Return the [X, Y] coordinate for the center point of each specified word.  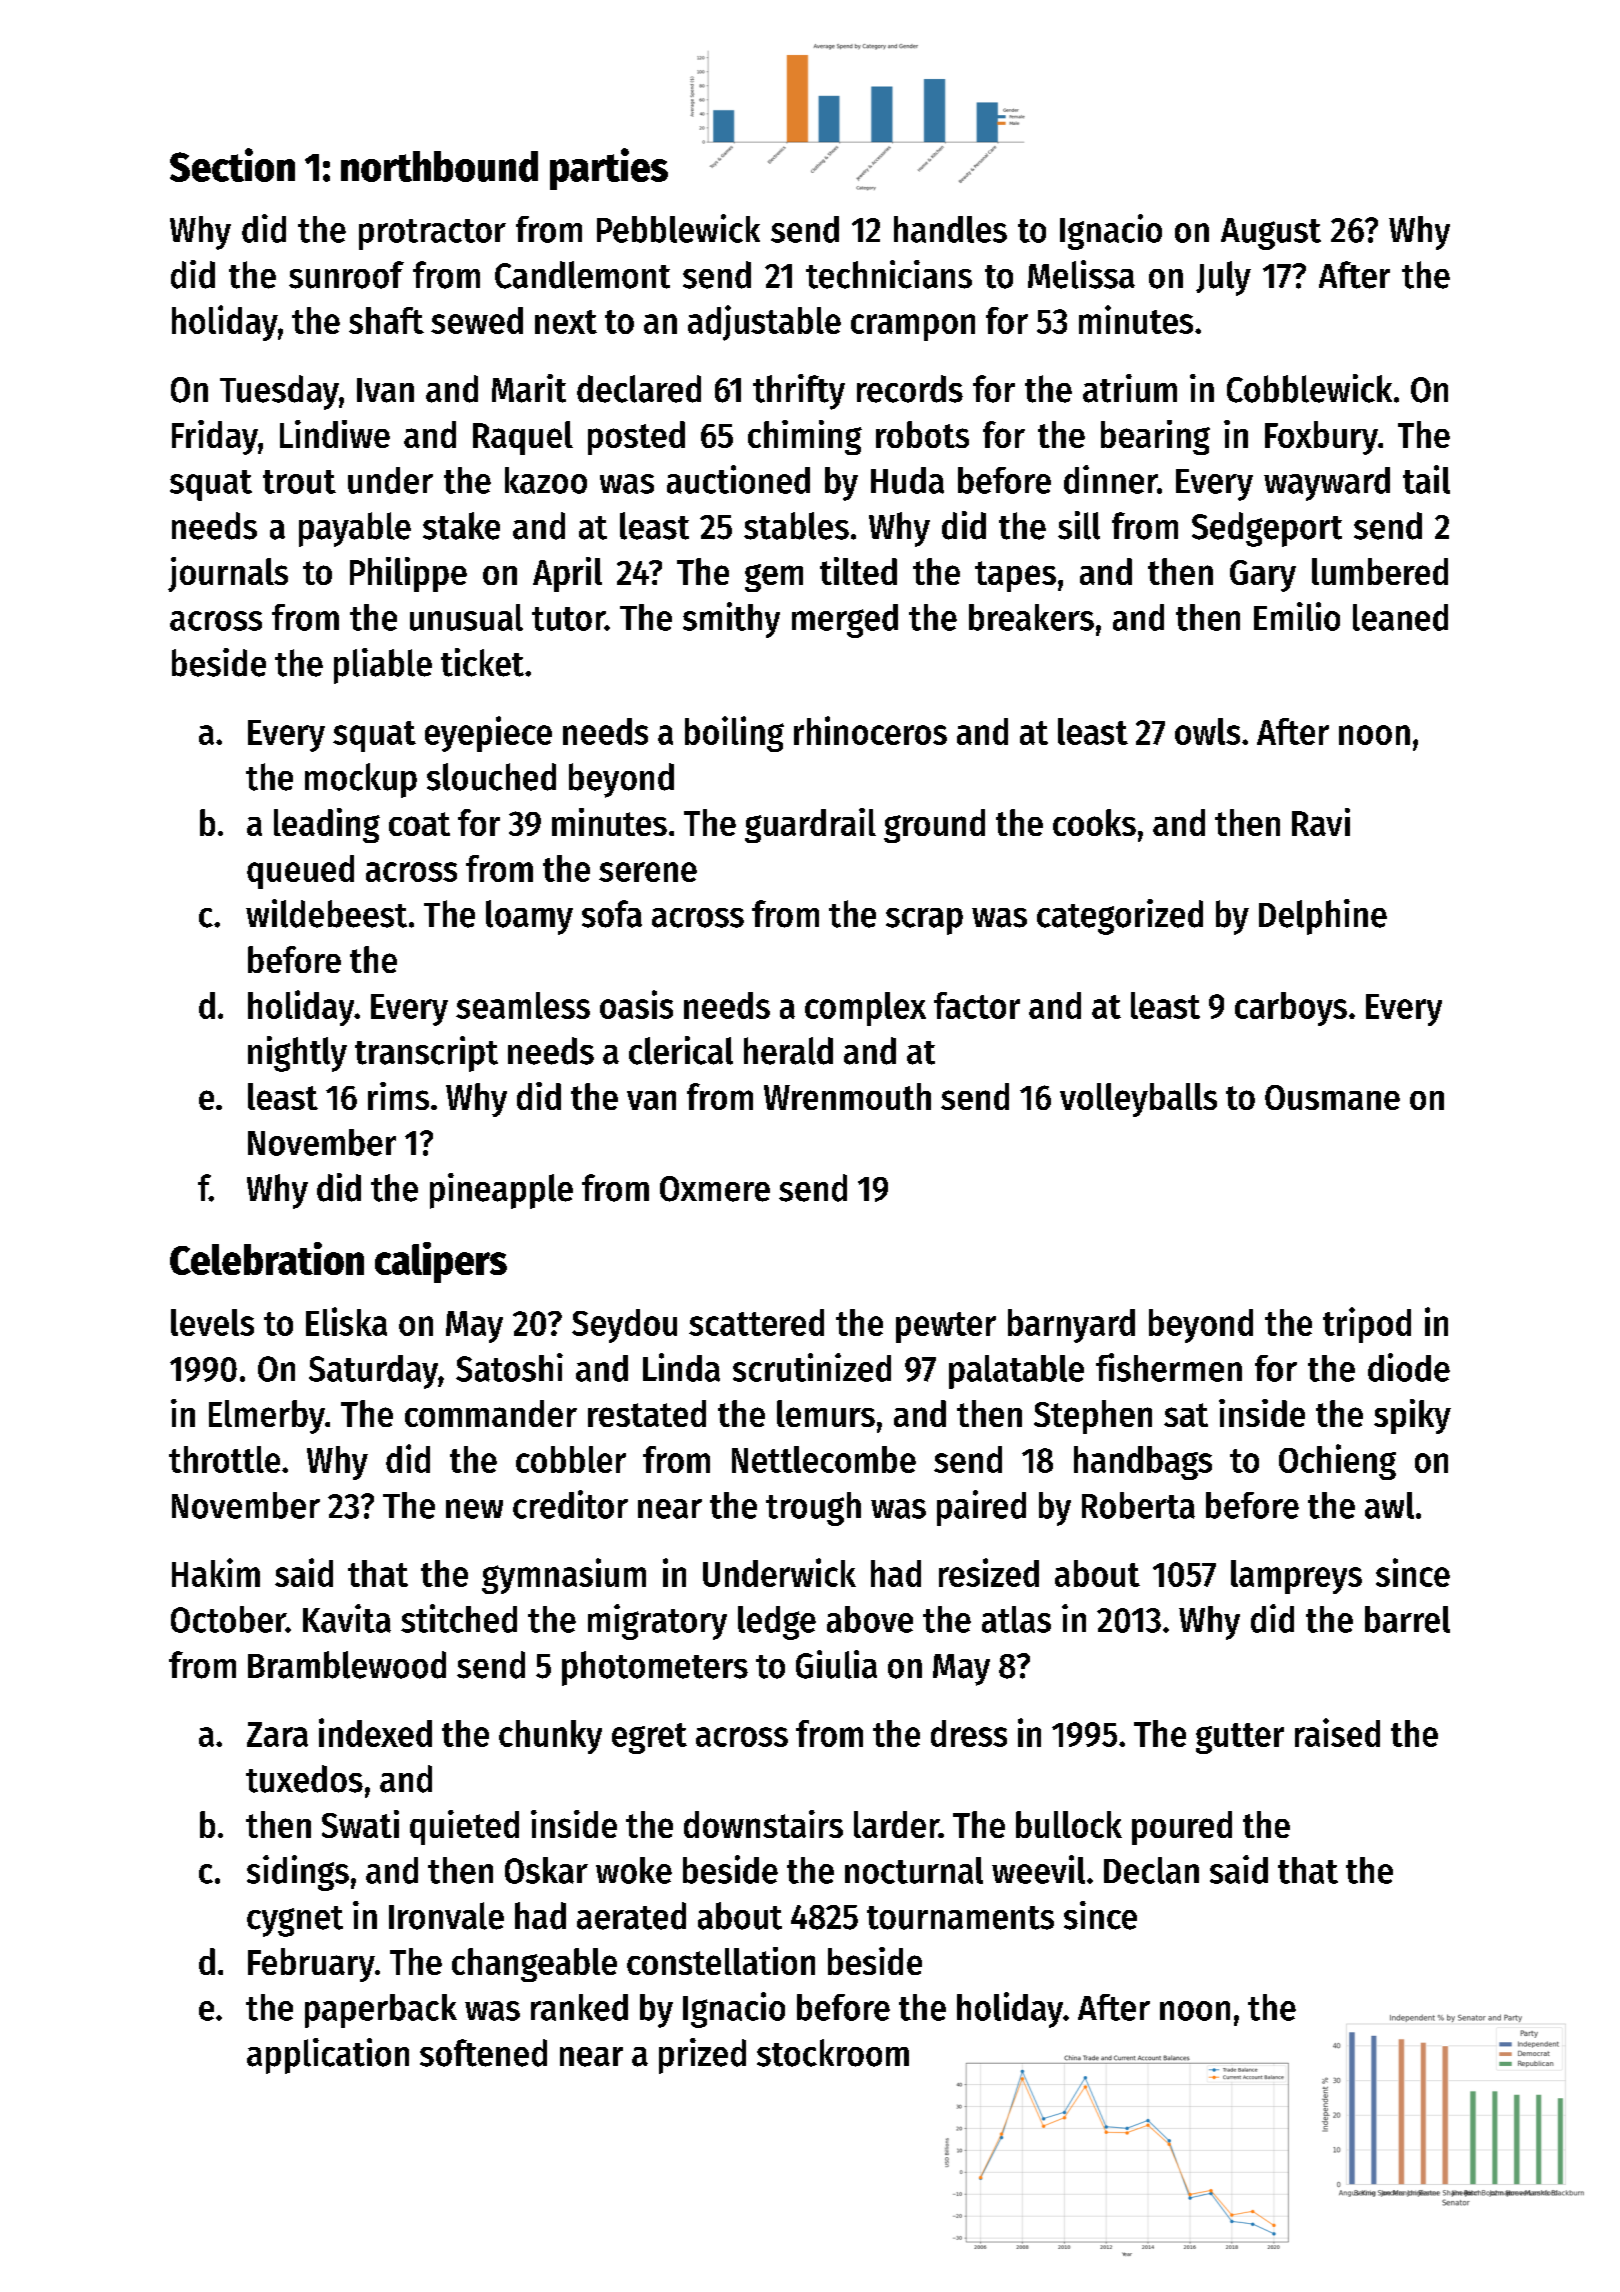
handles [950, 229]
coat [419, 824]
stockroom [833, 2053]
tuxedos [304, 1779]
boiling [734, 734]
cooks [1094, 822]
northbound [439, 166]
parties [609, 169]
